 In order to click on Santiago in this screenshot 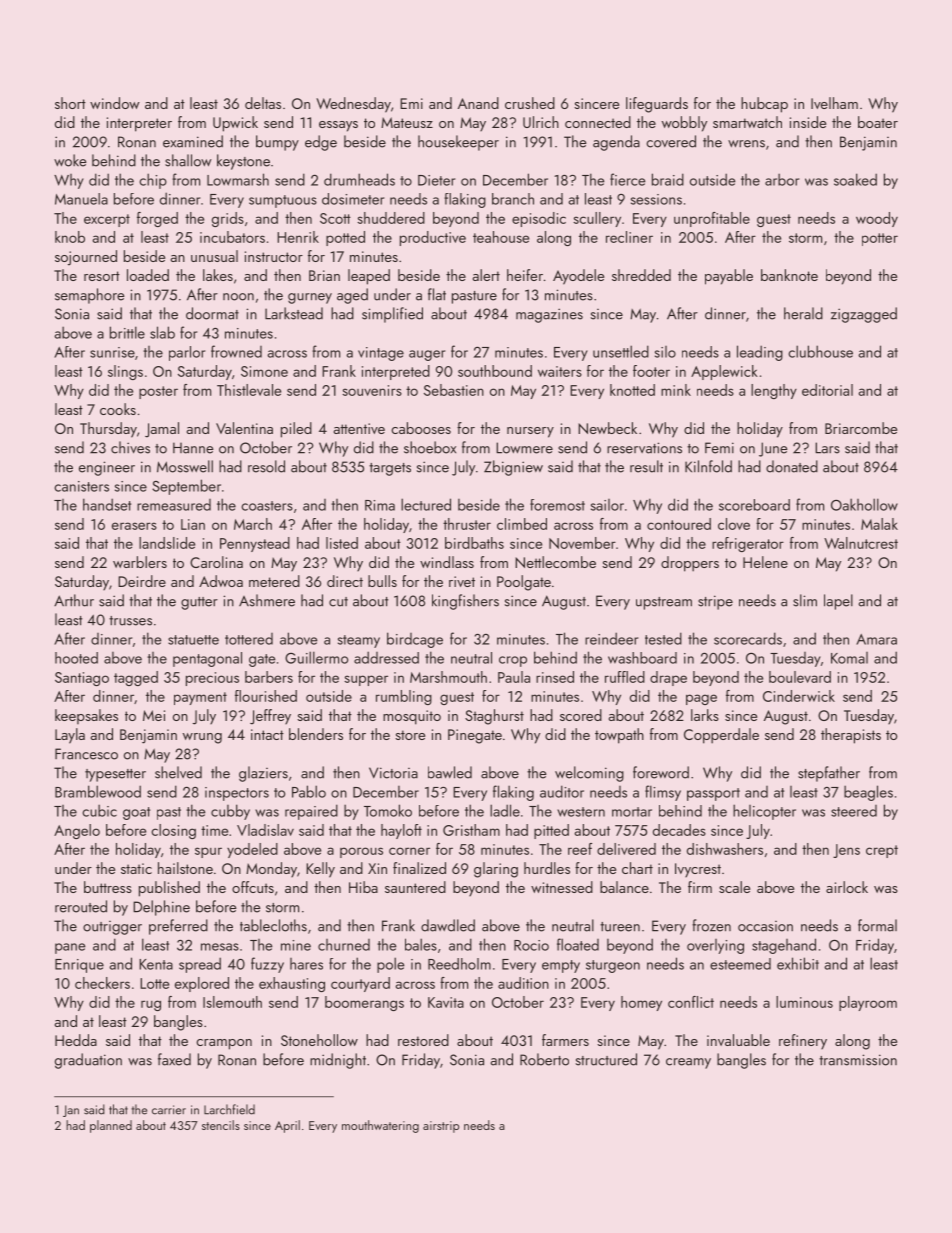, I will do `click(82, 679)`.
